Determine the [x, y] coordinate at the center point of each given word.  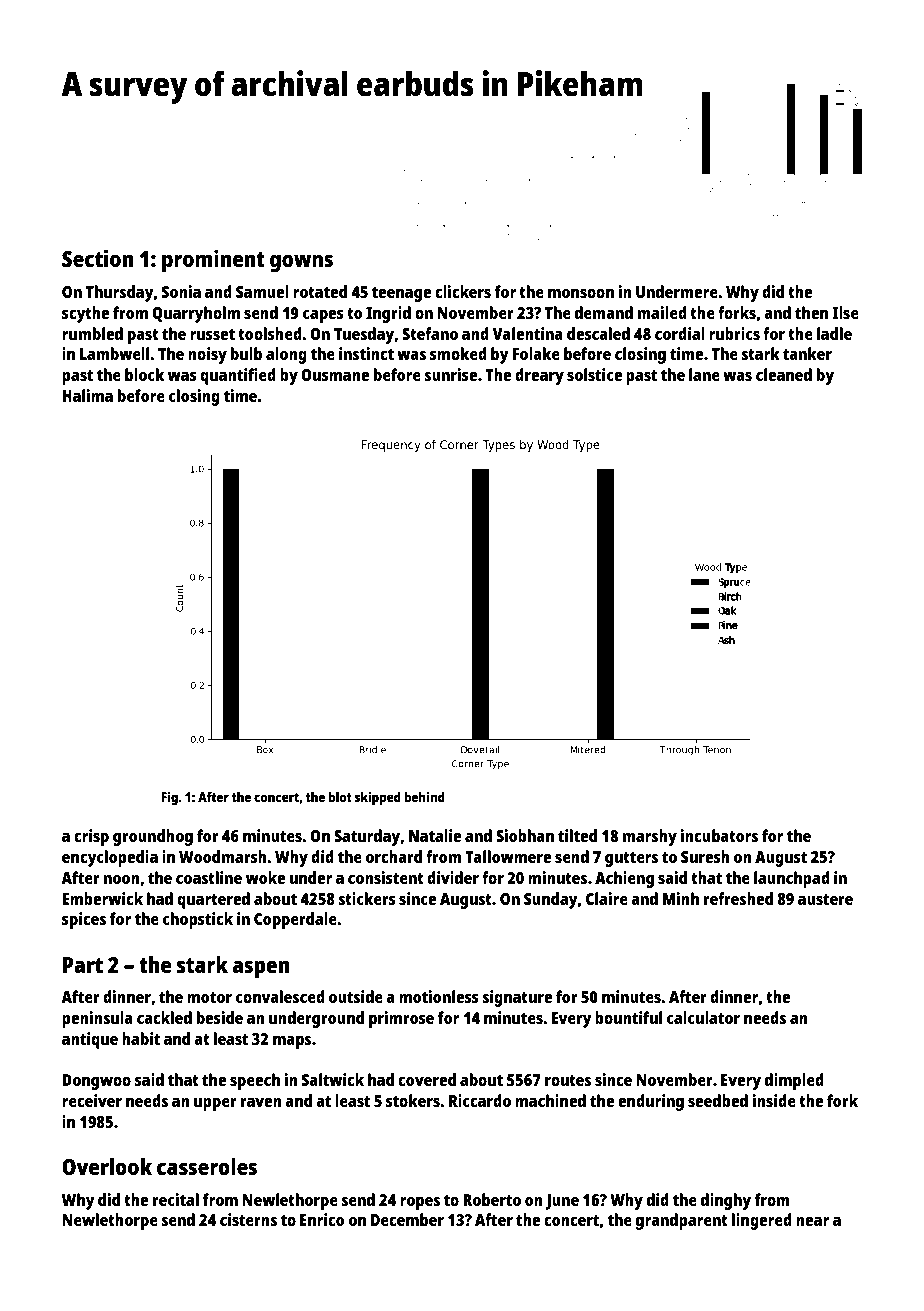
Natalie [435, 835]
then [811, 312]
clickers [463, 291]
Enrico [322, 1219]
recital [176, 1199]
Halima [87, 395]
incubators [719, 835]
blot [340, 796]
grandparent [682, 1221]
